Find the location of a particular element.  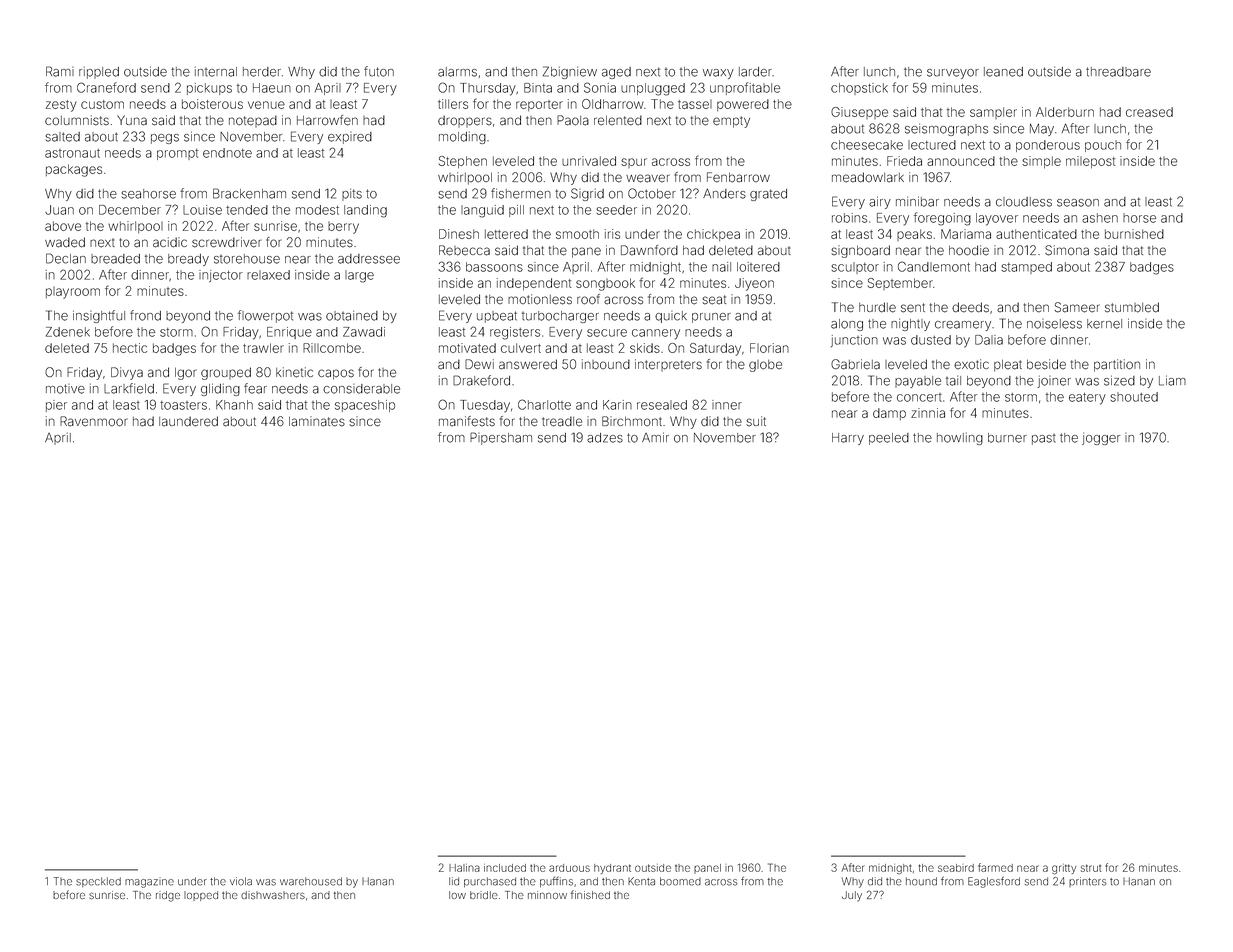

stumbled is located at coordinates (1132, 307).
